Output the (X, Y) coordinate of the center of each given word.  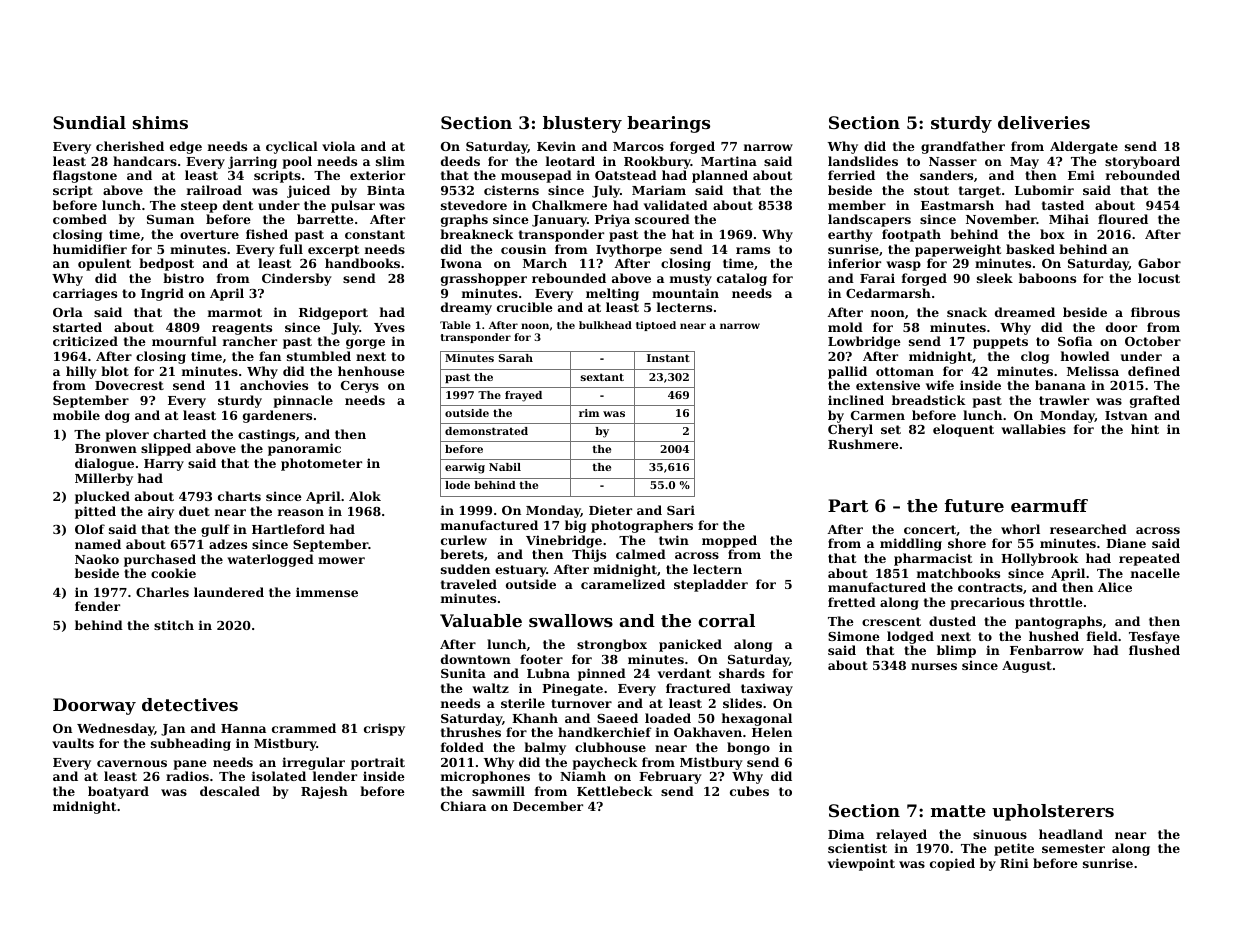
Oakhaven (708, 732)
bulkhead (605, 325)
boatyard (118, 792)
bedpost (166, 264)
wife (940, 385)
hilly (81, 372)
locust (1159, 278)
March (545, 263)
